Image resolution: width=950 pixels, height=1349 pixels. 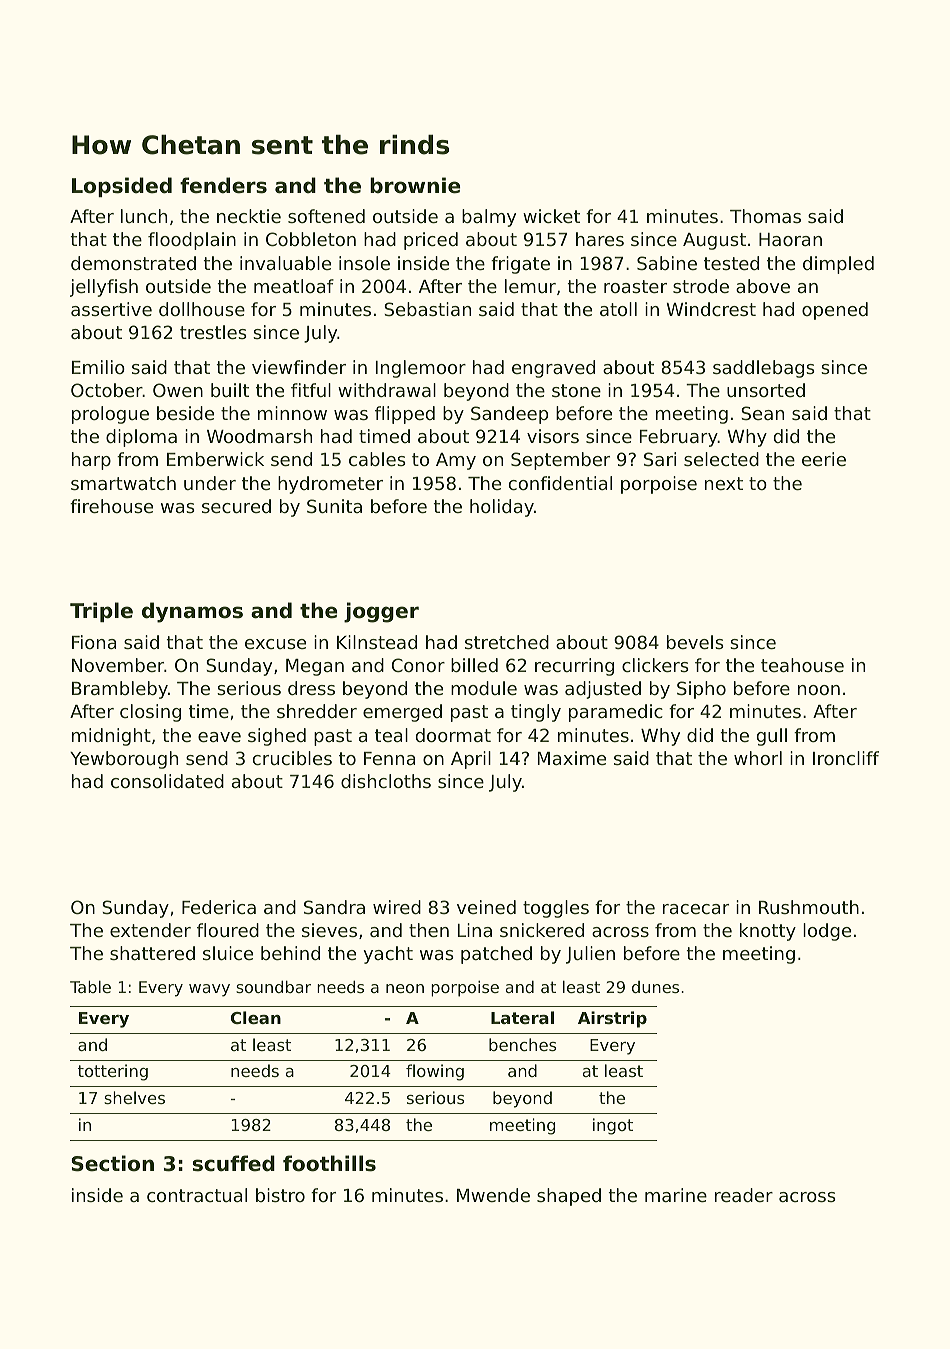 I want to click on Clean, so click(x=256, y=1017).
